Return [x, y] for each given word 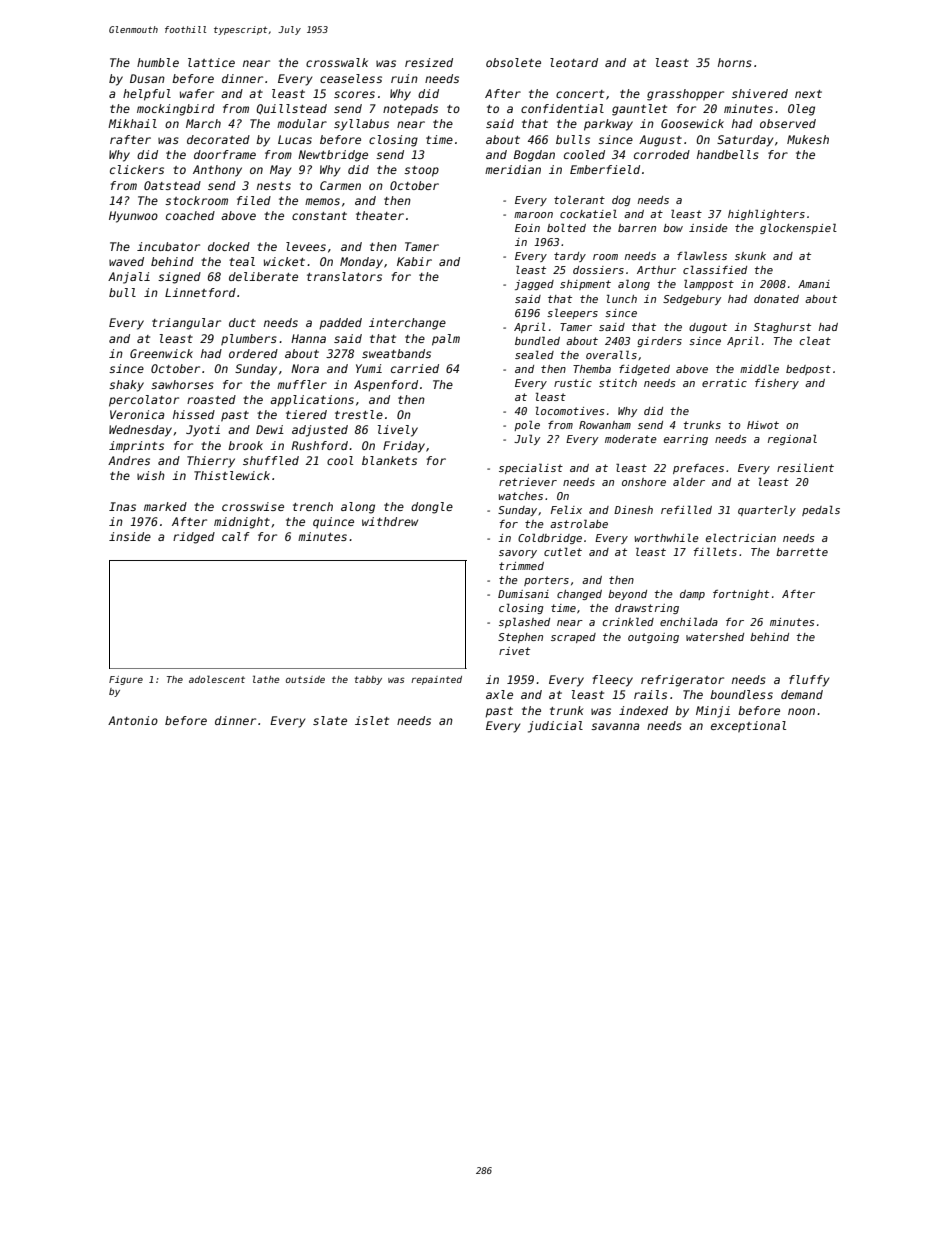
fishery [777, 384]
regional [792, 439]
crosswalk [337, 62]
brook [245, 445]
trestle [359, 414]
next [808, 94]
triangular [186, 324]
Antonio [133, 720]
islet [372, 720]
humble [158, 62]
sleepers [572, 313]
